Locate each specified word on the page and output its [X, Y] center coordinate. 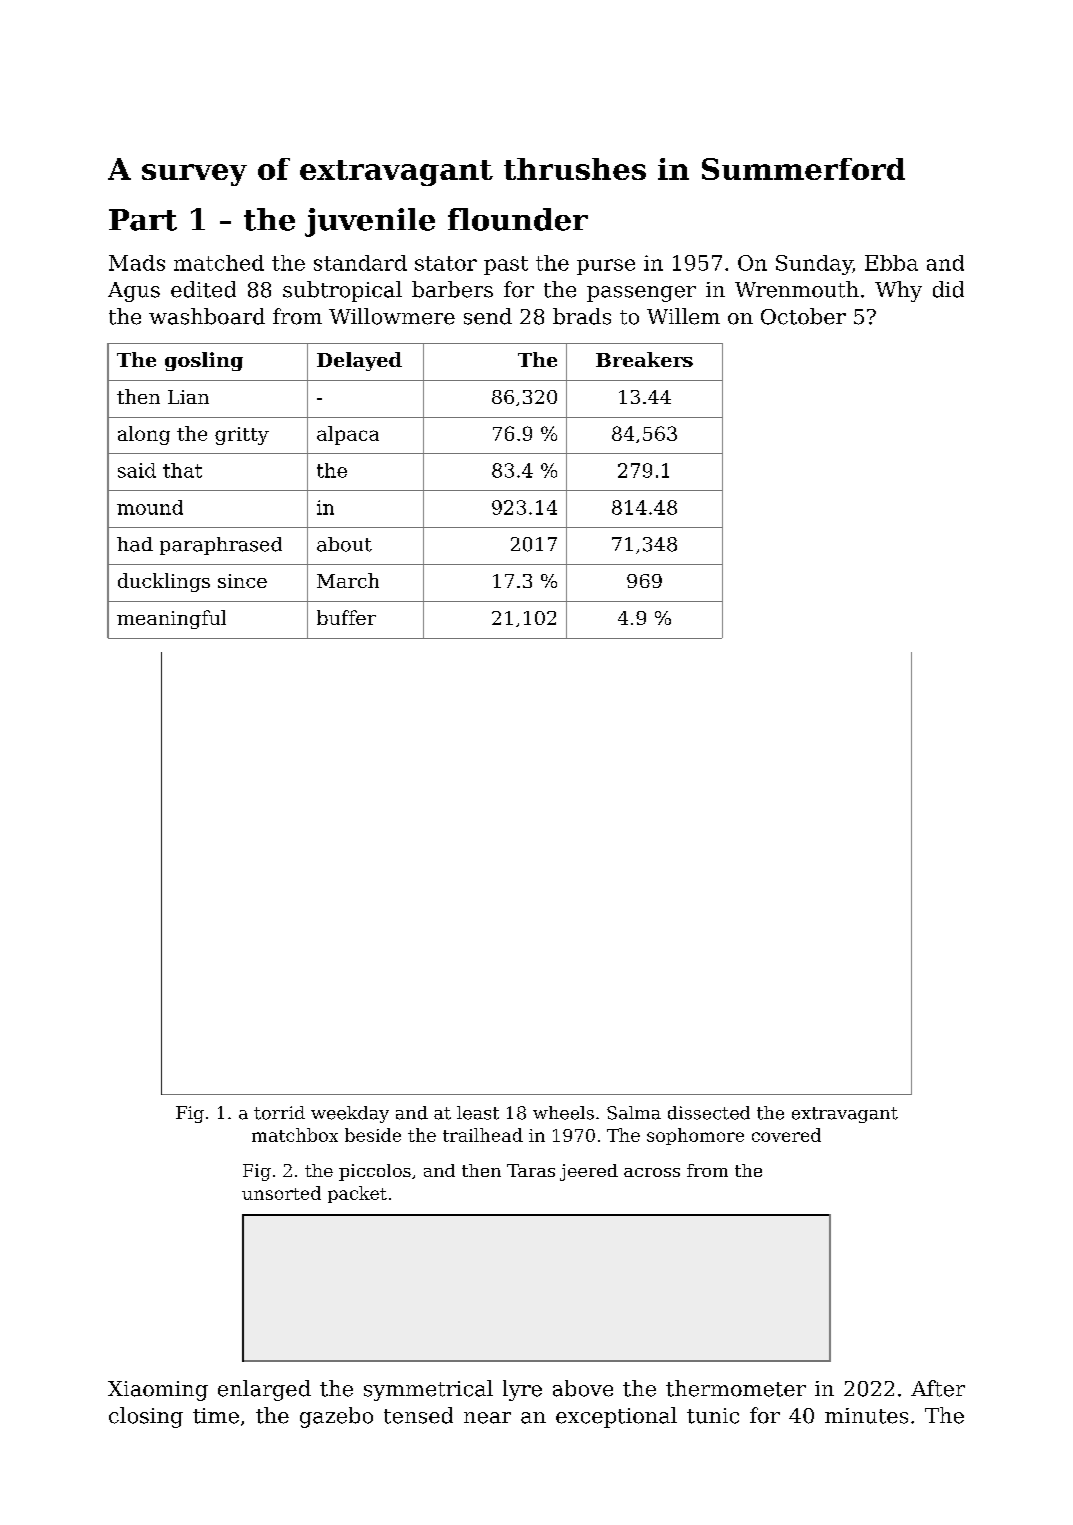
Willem [683, 316]
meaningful [171, 619]
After [938, 1388]
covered [786, 1135]
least [478, 1113]
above [583, 1388]
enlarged [264, 1390]
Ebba [891, 263]
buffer [346, 617]
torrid [279, 1113]
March [348, 580]
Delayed [359, 361]
